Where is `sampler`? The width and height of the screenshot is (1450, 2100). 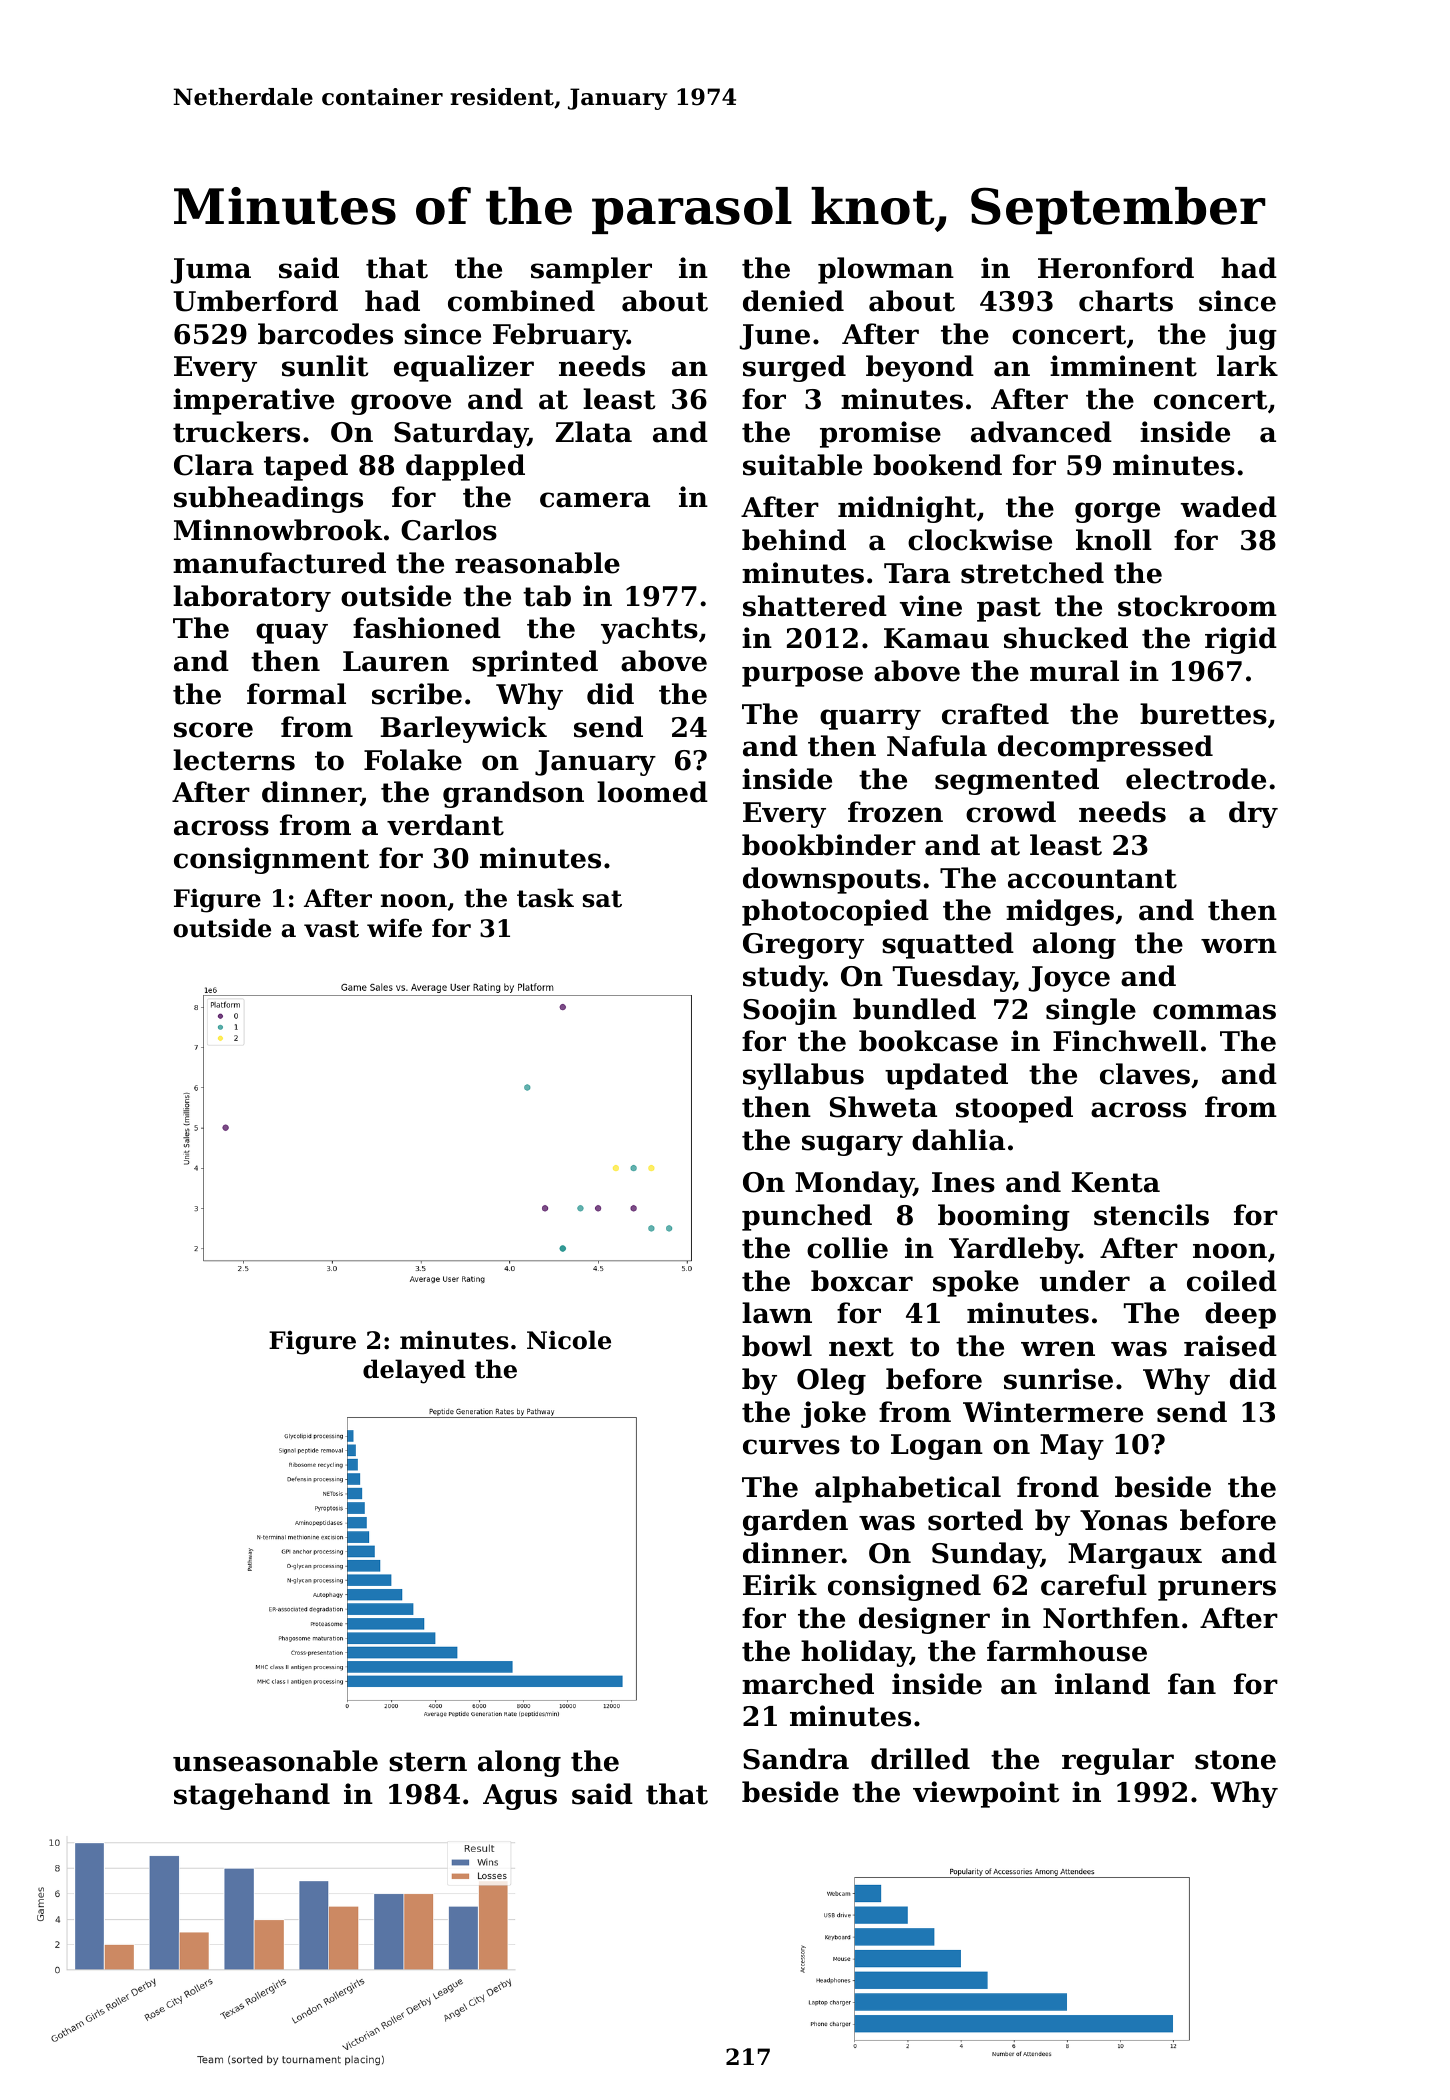
sampler is located at coordinates (591, 270).
